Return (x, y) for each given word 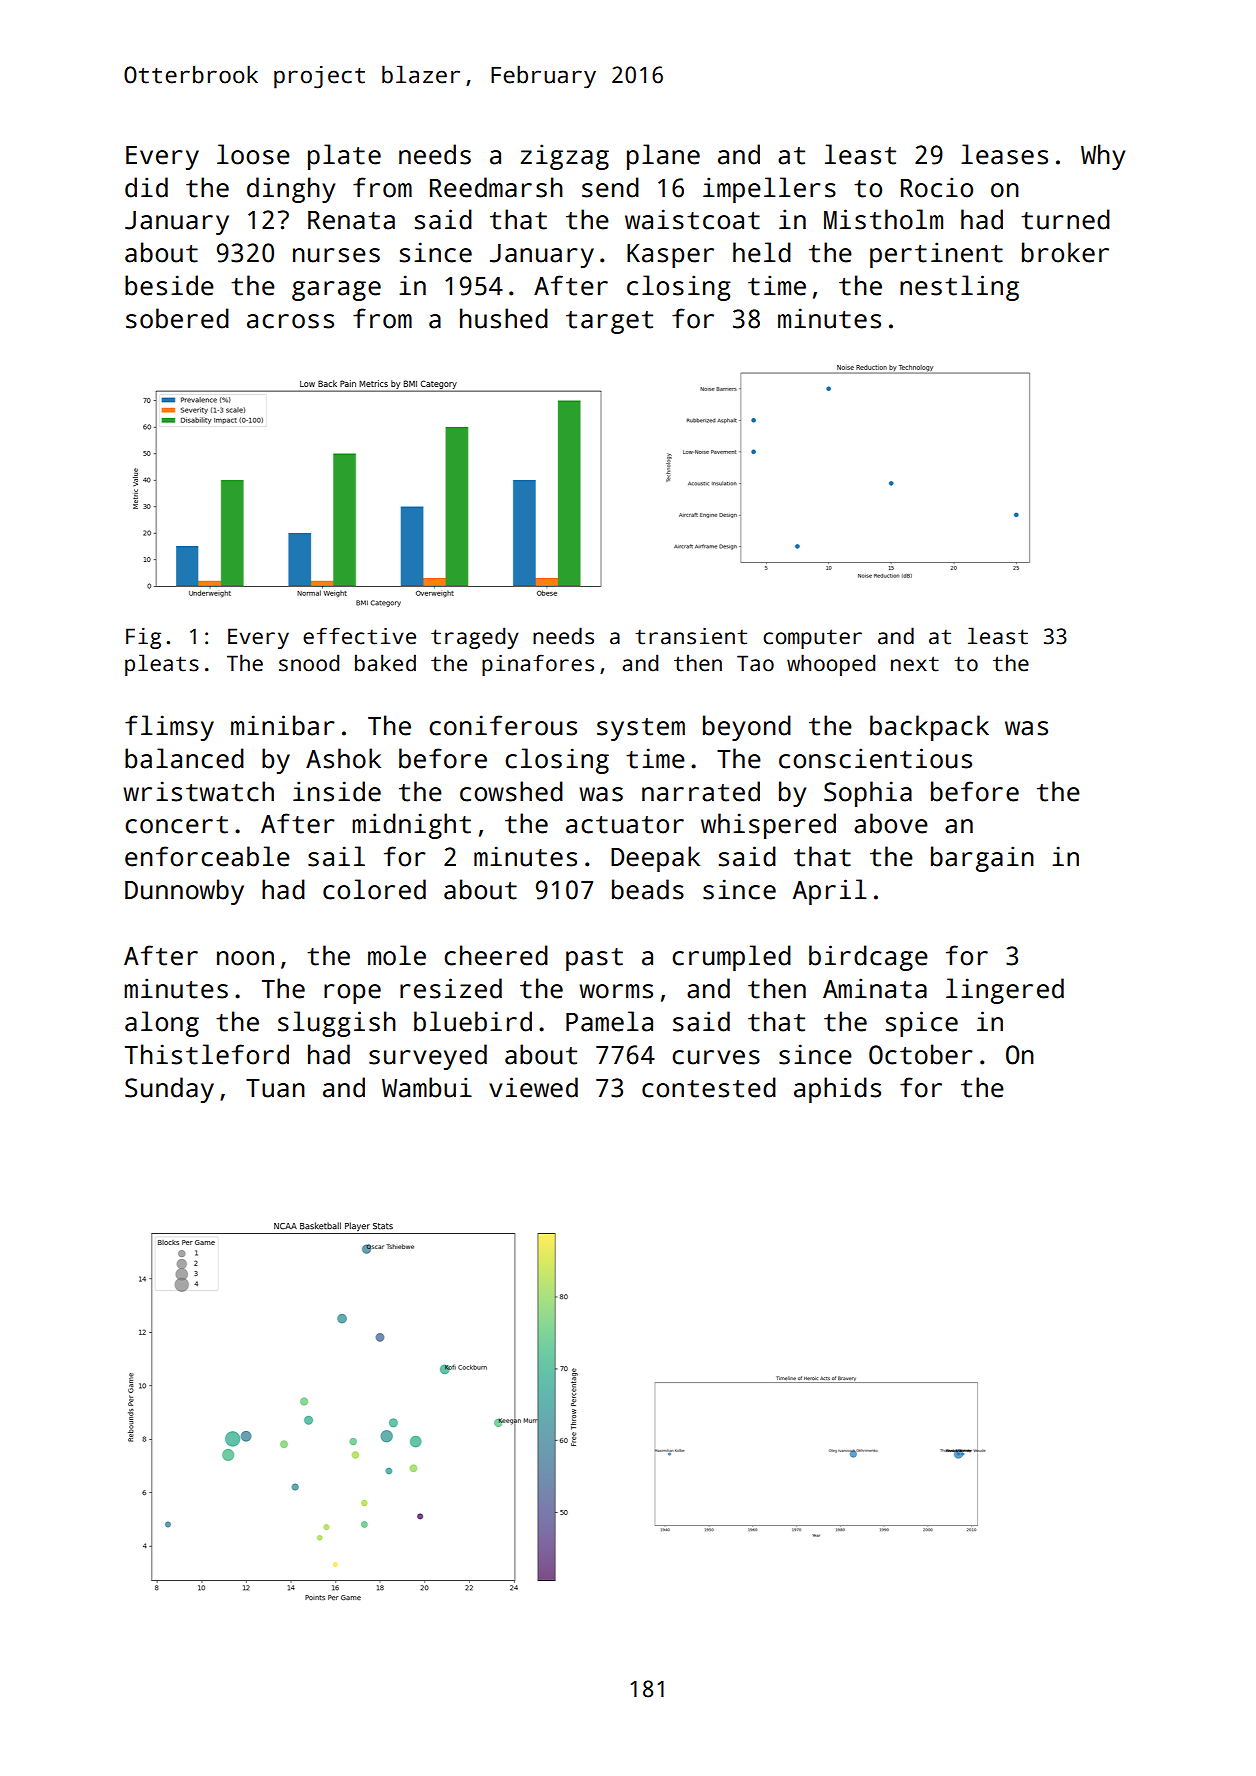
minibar (283, 725)
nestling (959, 288)
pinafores (538, 665)
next (915, 664)
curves (716, 1057)
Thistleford (207, 1054)
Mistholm (883, 219)
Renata (351, 220)
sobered (177, 318)
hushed (504, 318)
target (609, 322)
